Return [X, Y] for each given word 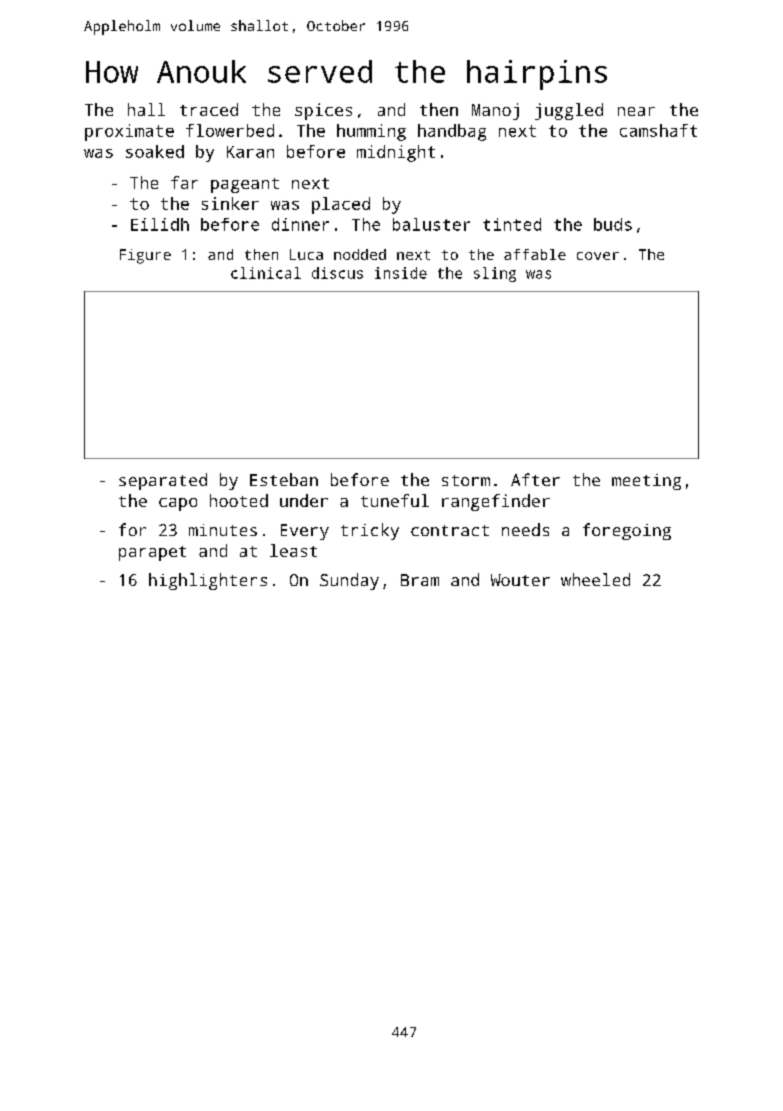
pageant [245, 185]
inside [401, 273]
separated [163, 481]
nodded [360, 254]
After [535, 479]
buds [613, 224]
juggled [569, 111]
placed [341, 205]
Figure [145, 256]
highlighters [208, 581]
